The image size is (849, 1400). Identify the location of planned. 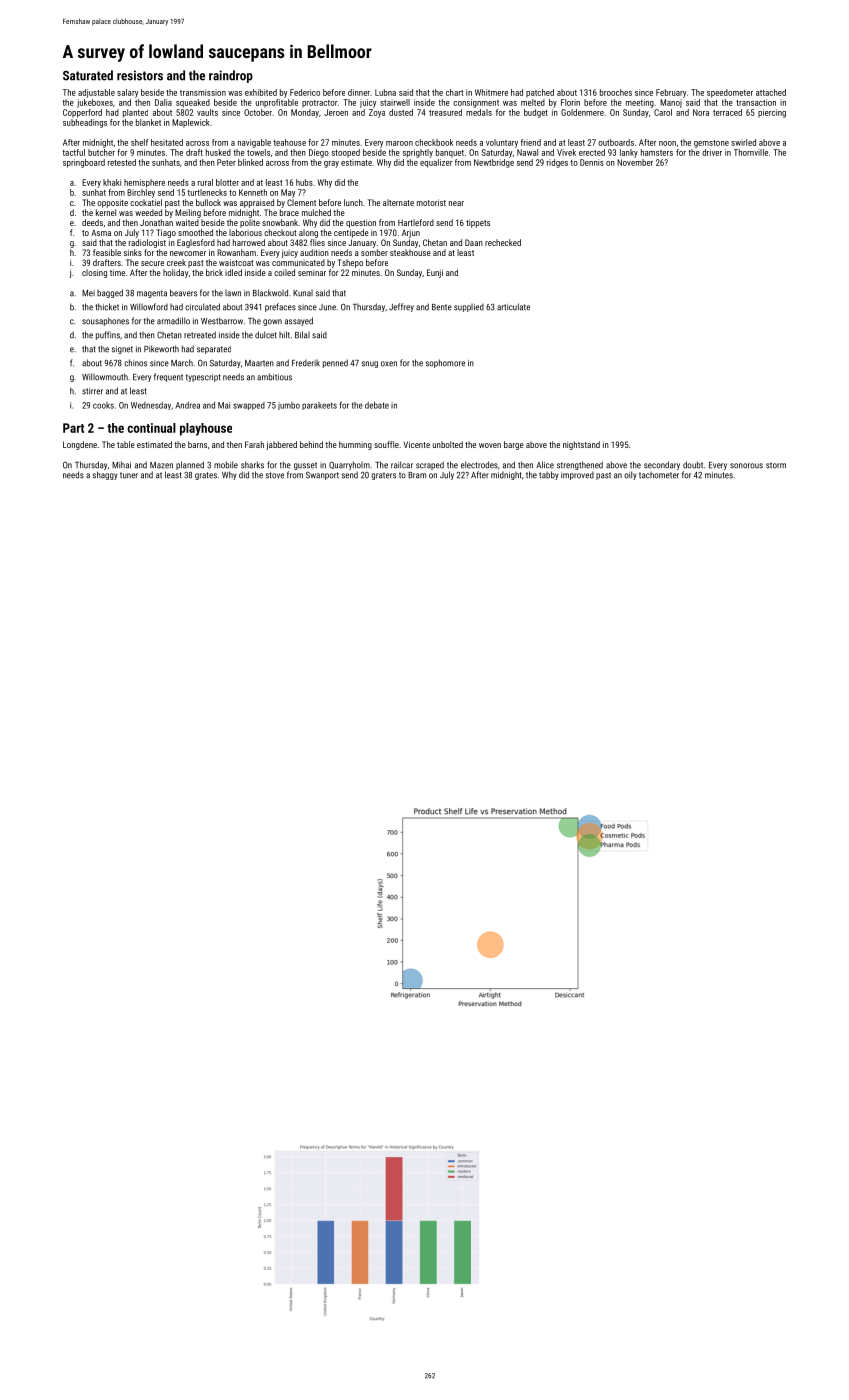
(190, 465).
